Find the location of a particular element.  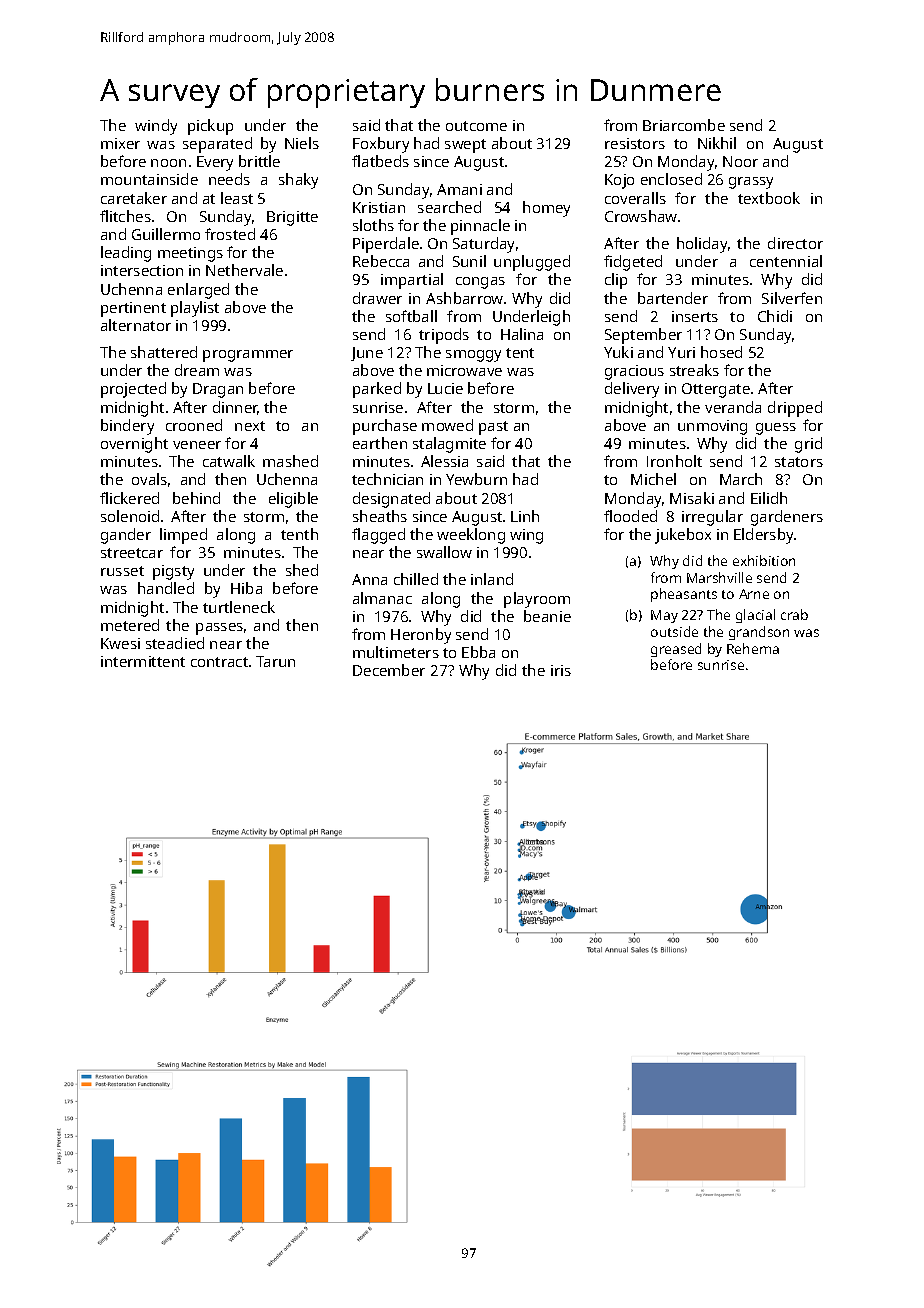

softball is located at coordinates (411, 316).
